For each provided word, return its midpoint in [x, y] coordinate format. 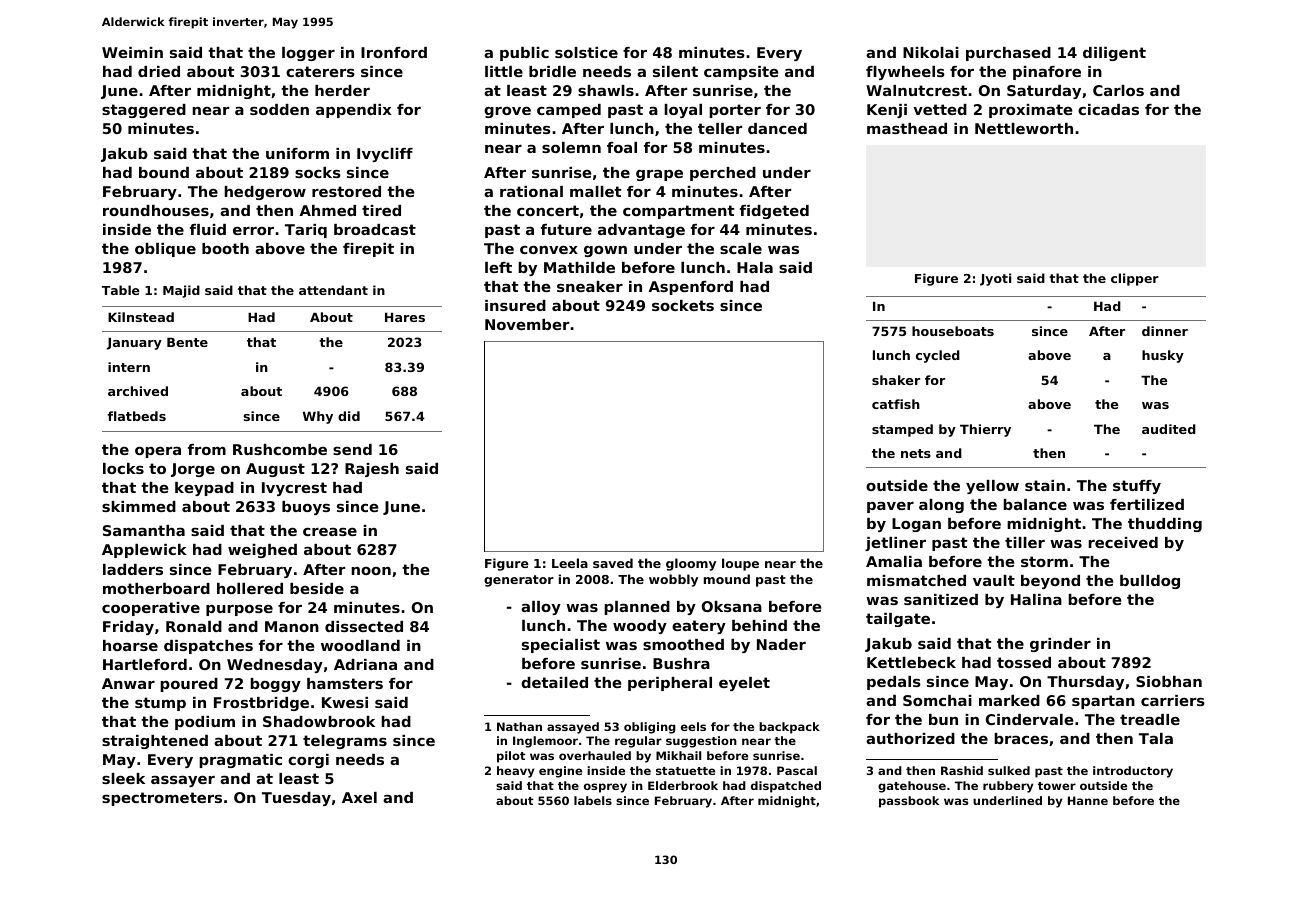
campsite [741, 73]
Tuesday [296, 799]
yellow [992, 487]
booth [225, 248]
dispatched [786, 787]
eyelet [744, 684]
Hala [755, 267]
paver [890, 507]
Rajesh [372, 470]
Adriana [365, 664]
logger [308, 54]
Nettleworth [1024, 128]
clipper [1135, 279]
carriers [1173, 700]
